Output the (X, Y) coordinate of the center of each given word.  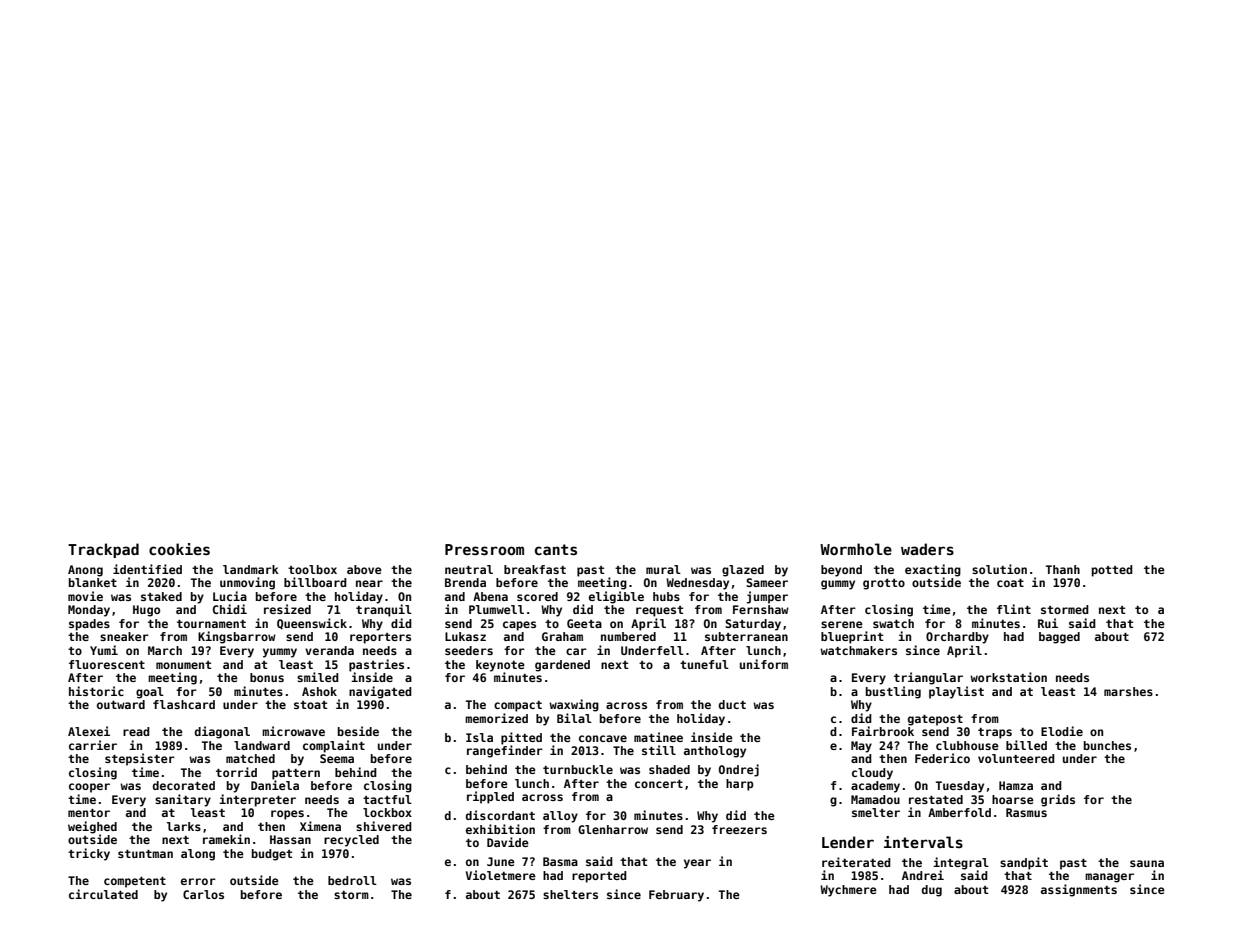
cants (556, 549)
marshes (1128, 691)
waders (927, 549)
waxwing (574, 705)
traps (995, 733)
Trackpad (103, 550)
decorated (184, 785)
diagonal (222, 732)
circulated (103, 894)
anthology (715, 752)
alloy (560, 817)
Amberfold (959, 812)
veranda (329, 650)
